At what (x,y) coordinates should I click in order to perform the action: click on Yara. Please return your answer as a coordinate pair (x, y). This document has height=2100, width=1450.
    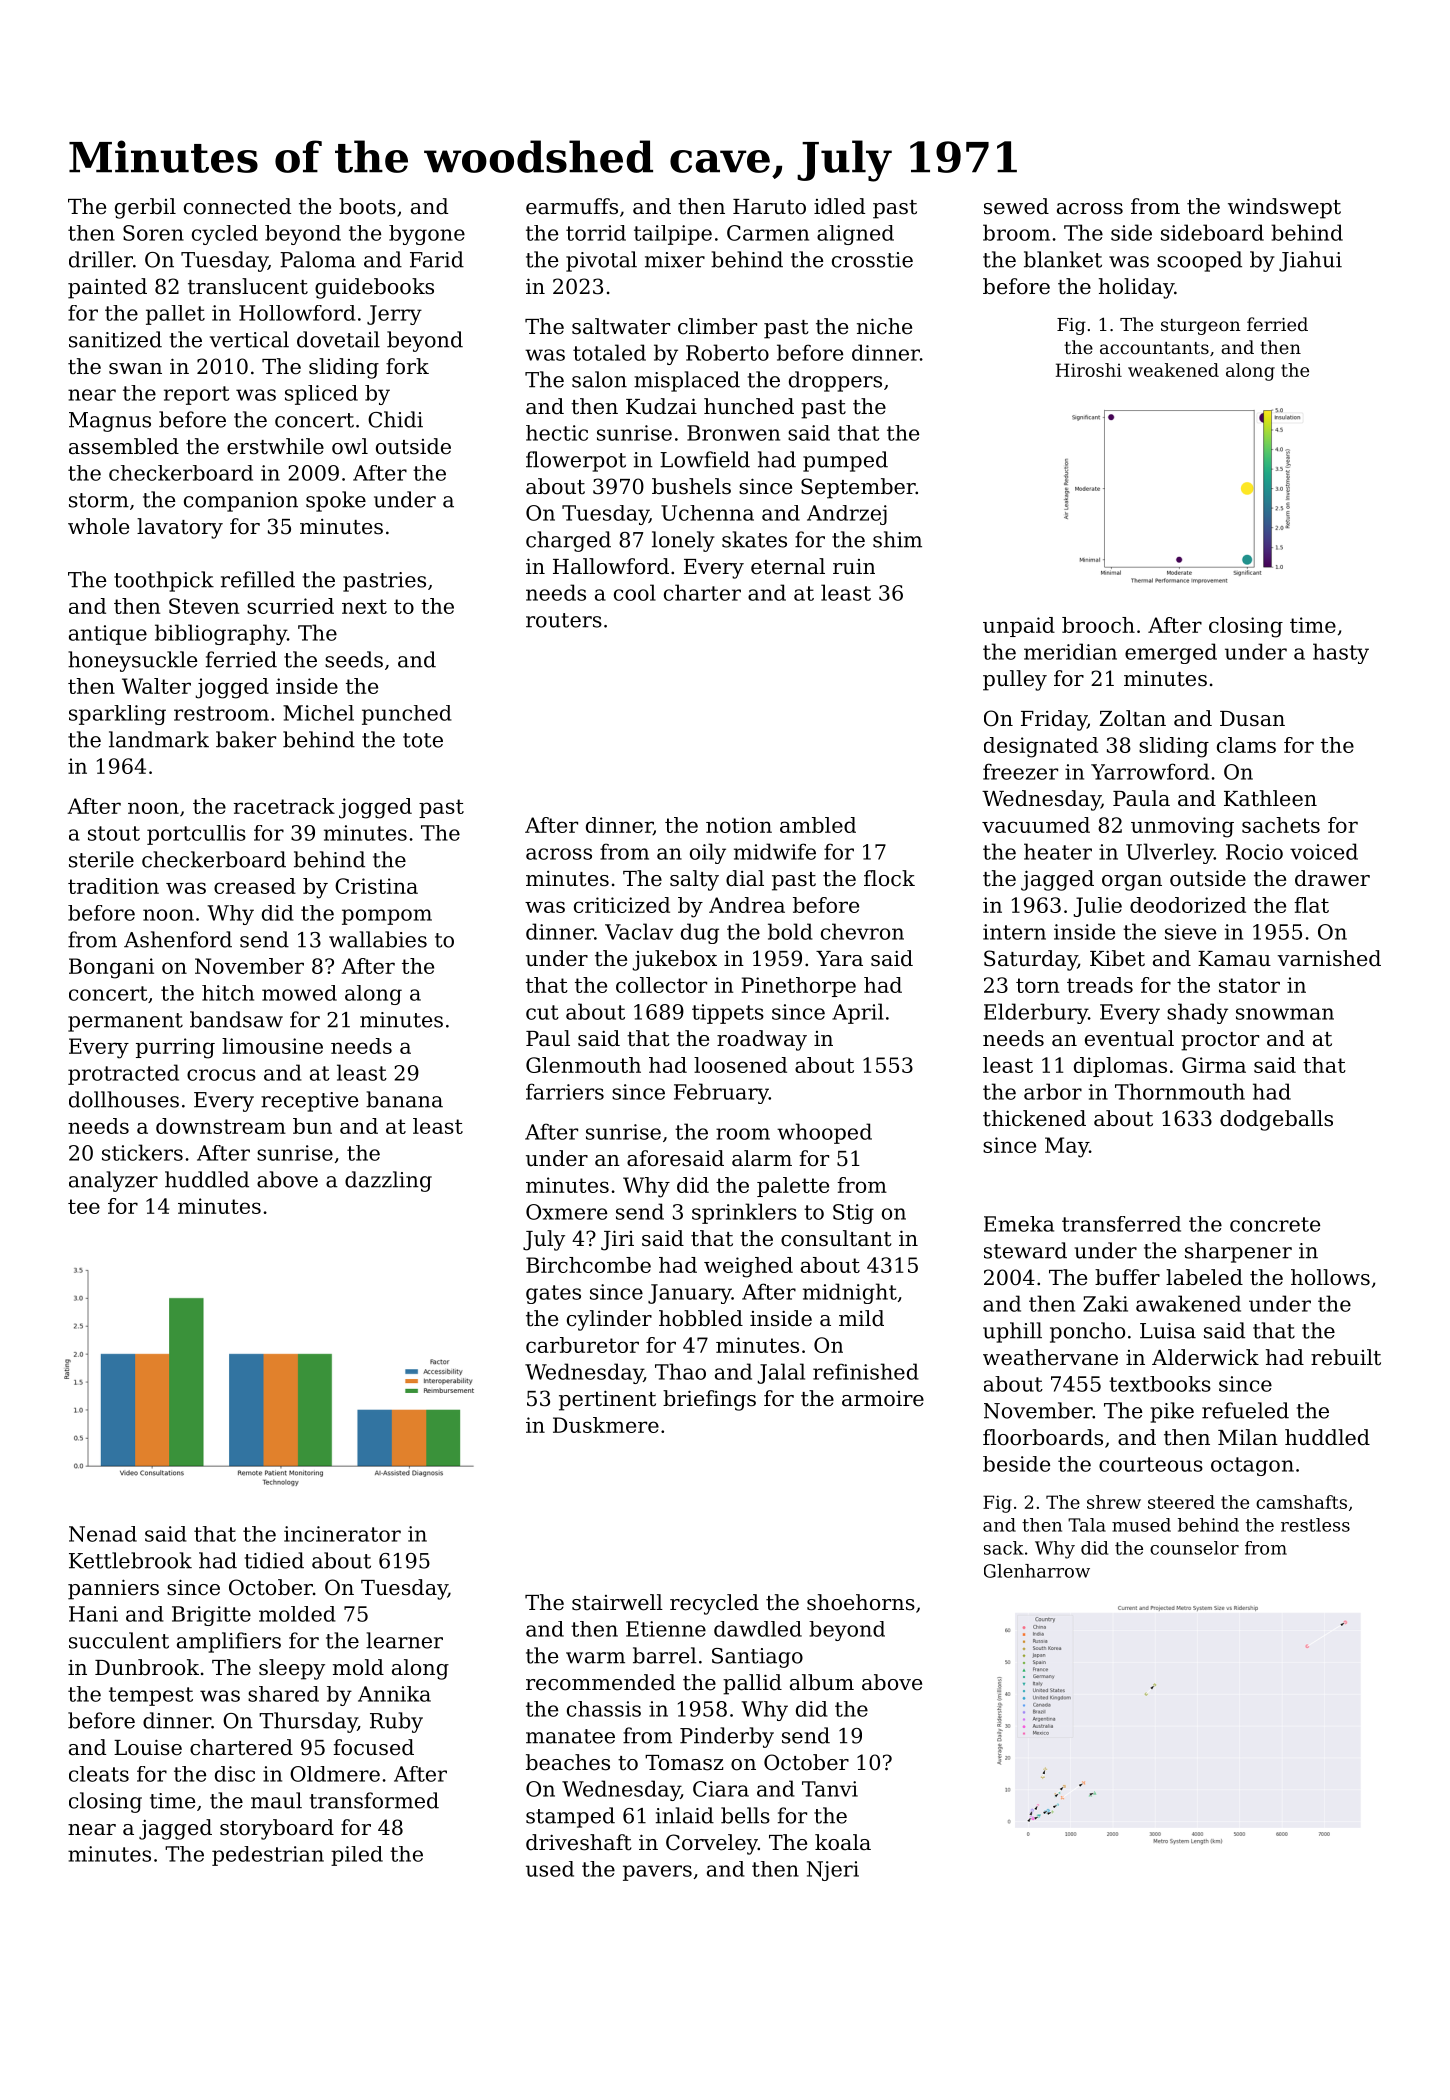
    Looking at the image, I should click on (839, 959).
